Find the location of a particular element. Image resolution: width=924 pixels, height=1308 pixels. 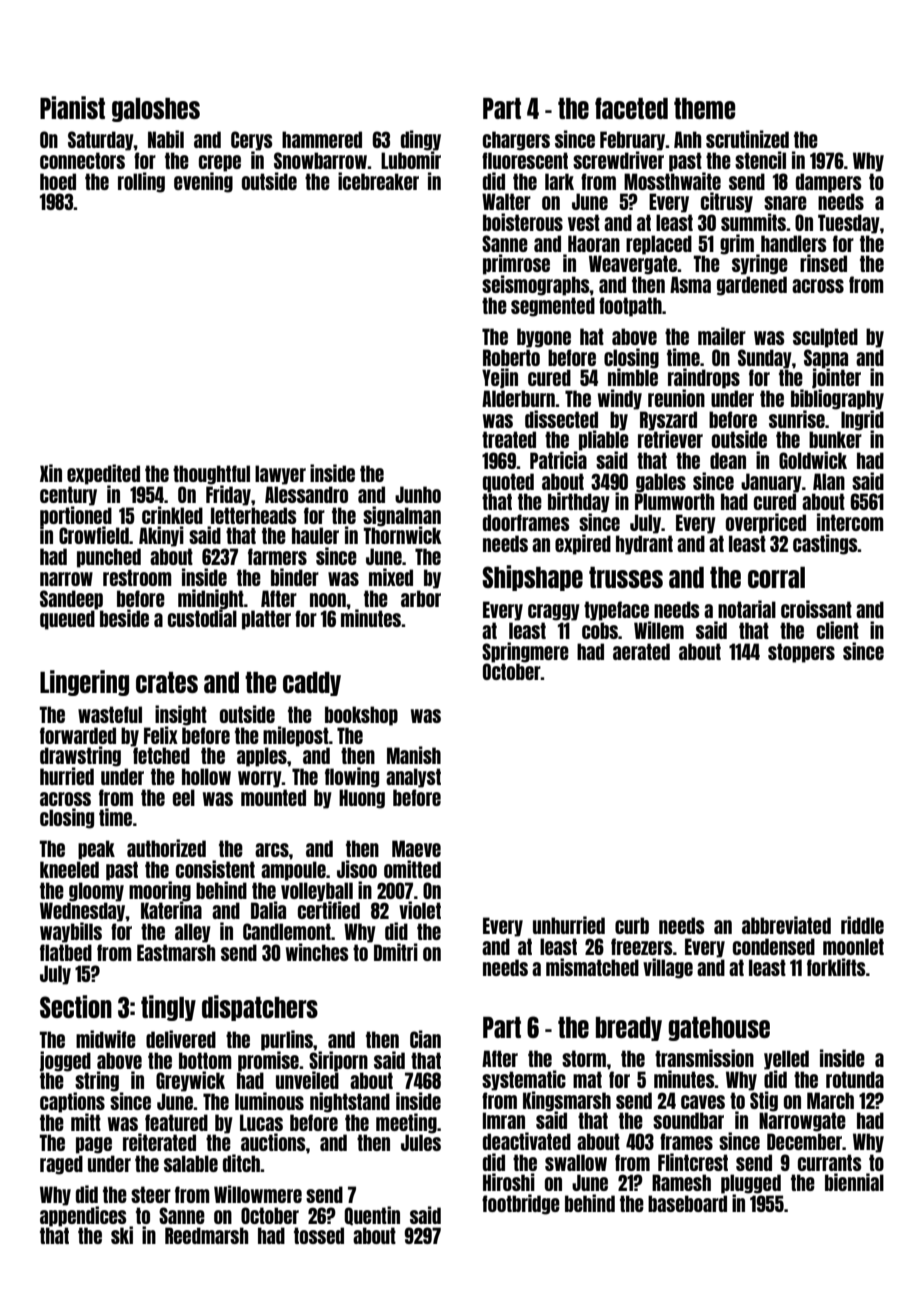

stoppers is located at coordinates (801, 653).
